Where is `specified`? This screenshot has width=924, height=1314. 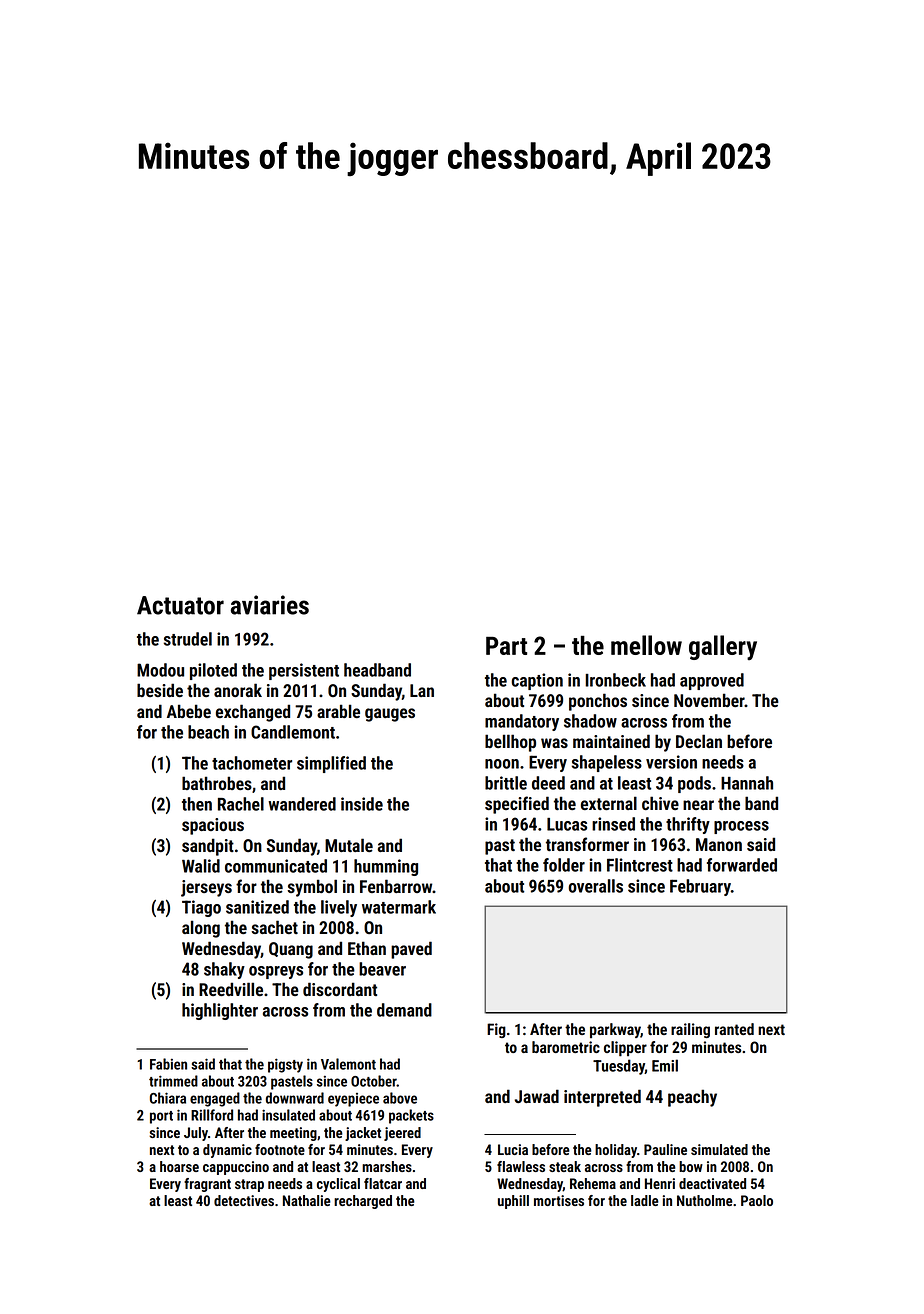 specified is located at coordinates (517, 805).
